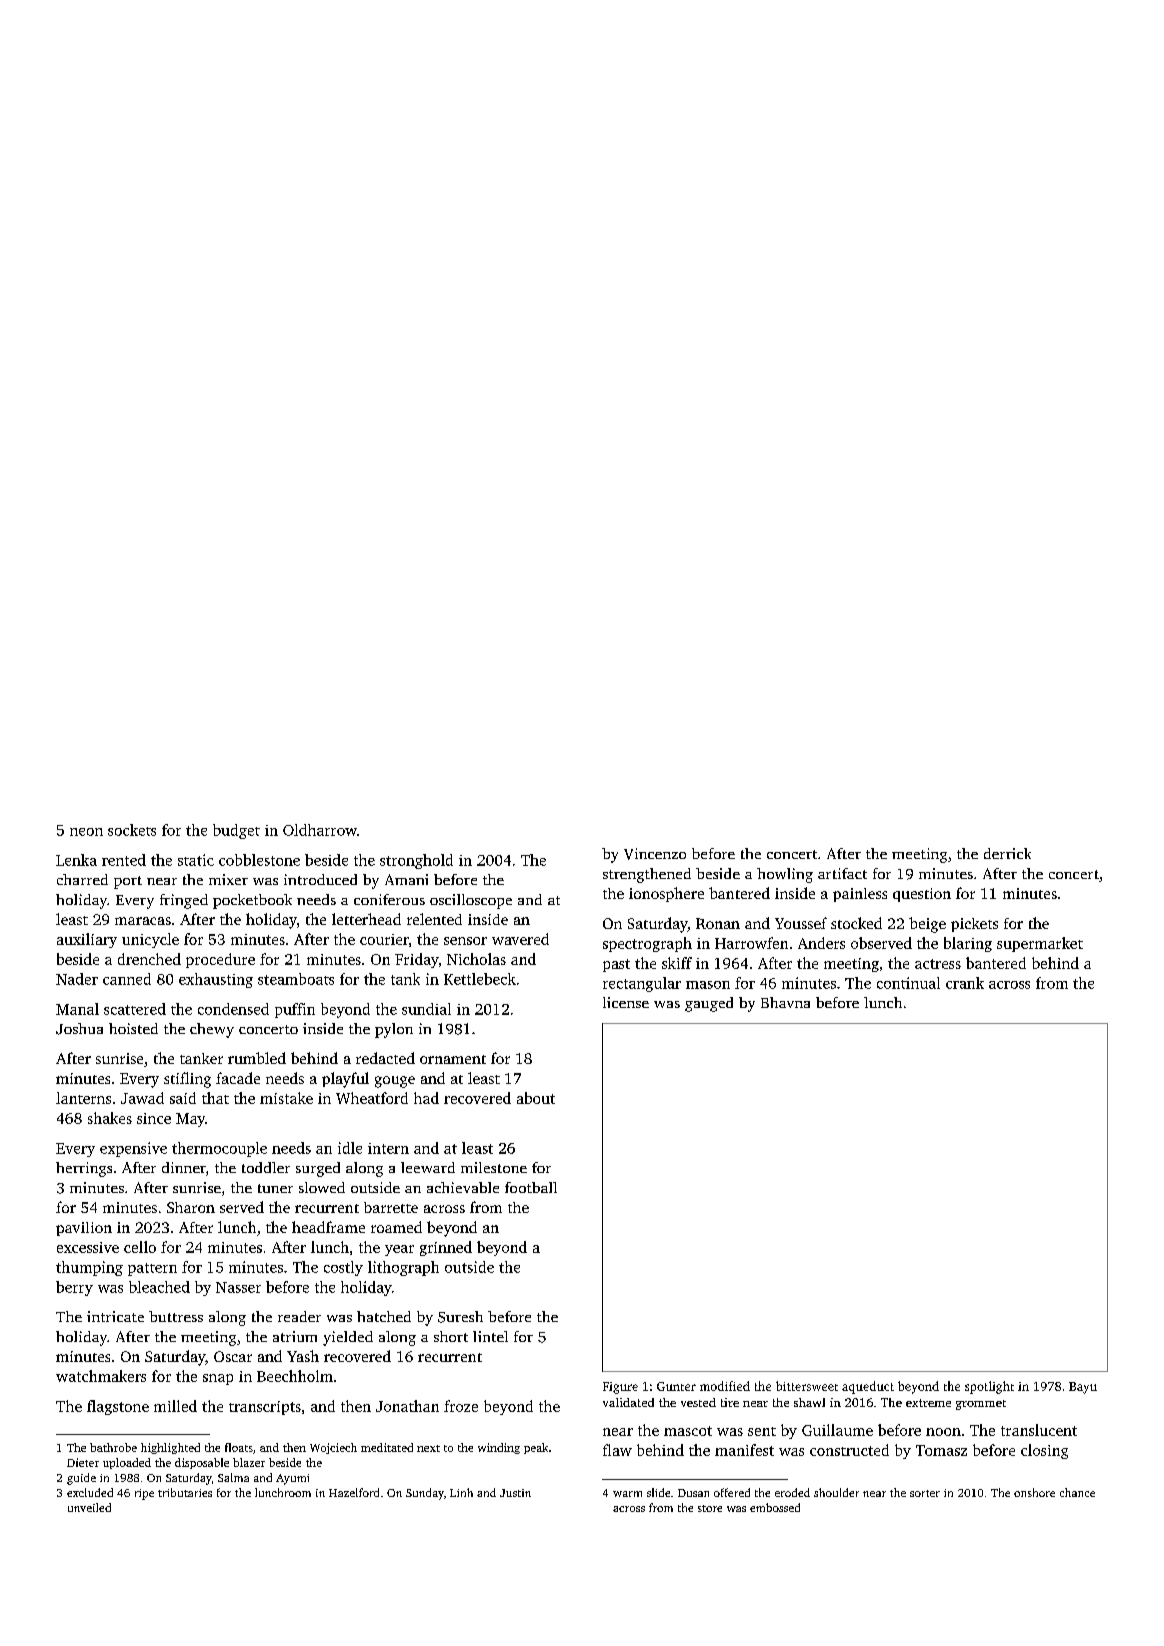 This page has height=1646, width=1164. I want to click on Hazelford, so click(354, 1492).
